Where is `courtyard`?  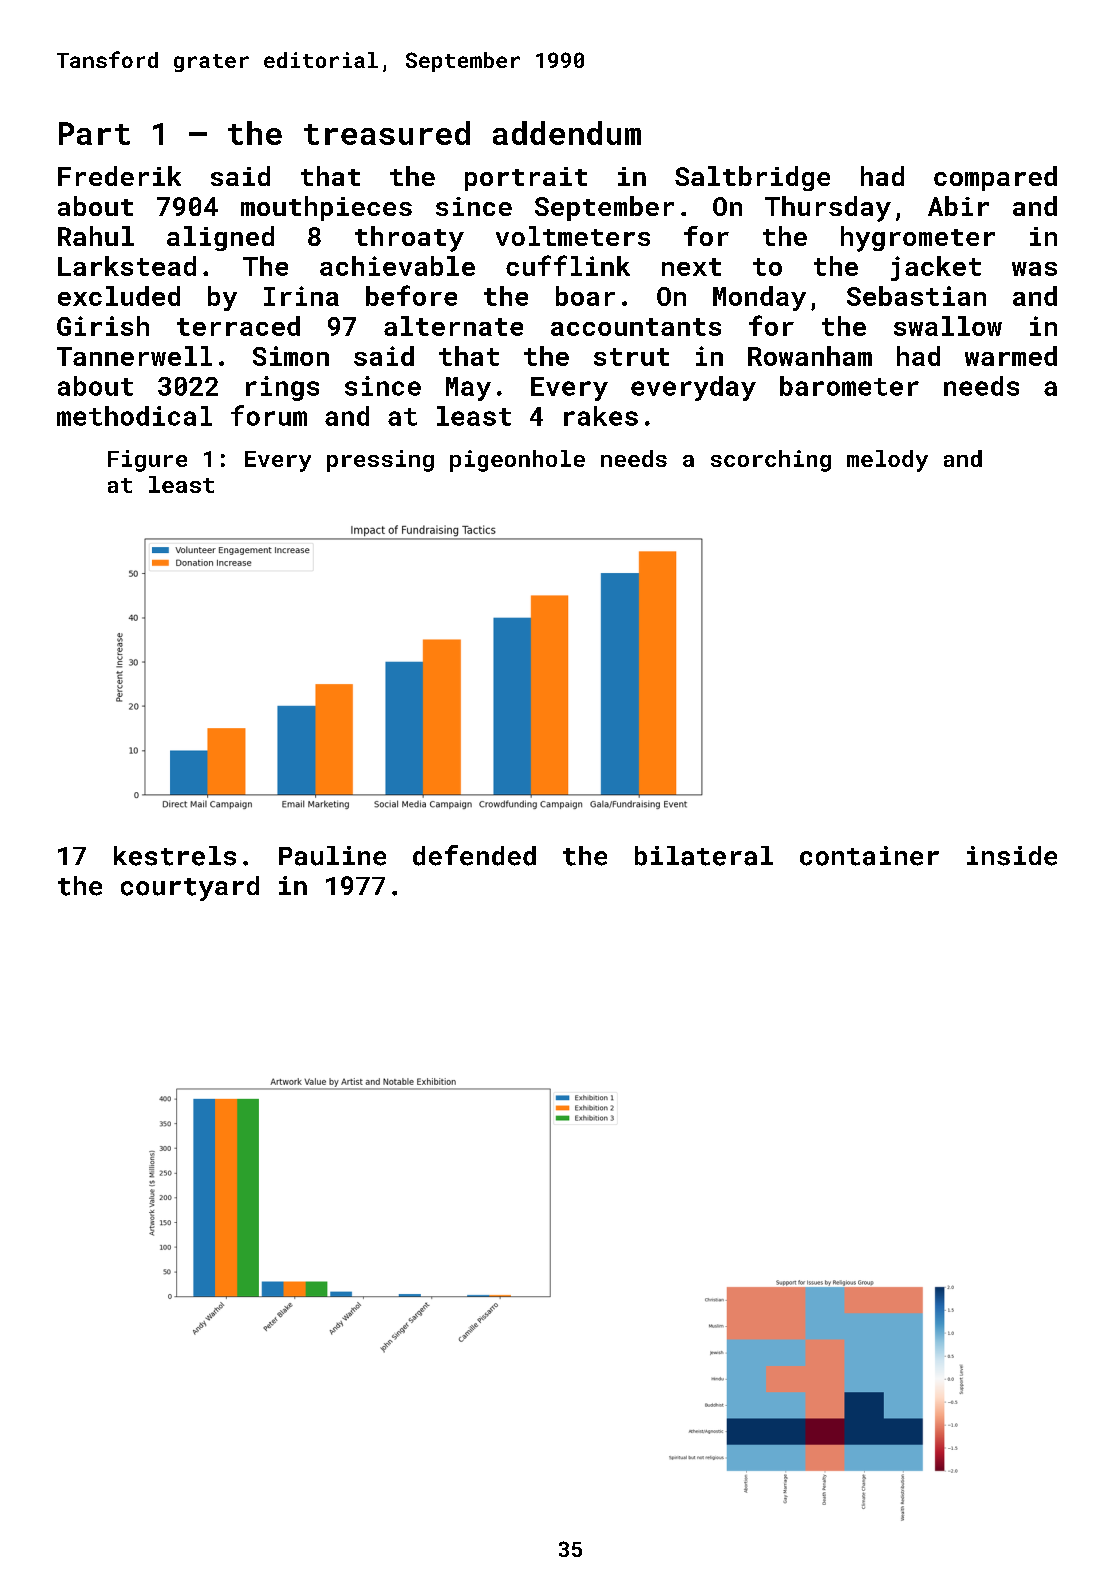
courtyard is located at coordinates (190, 888).
